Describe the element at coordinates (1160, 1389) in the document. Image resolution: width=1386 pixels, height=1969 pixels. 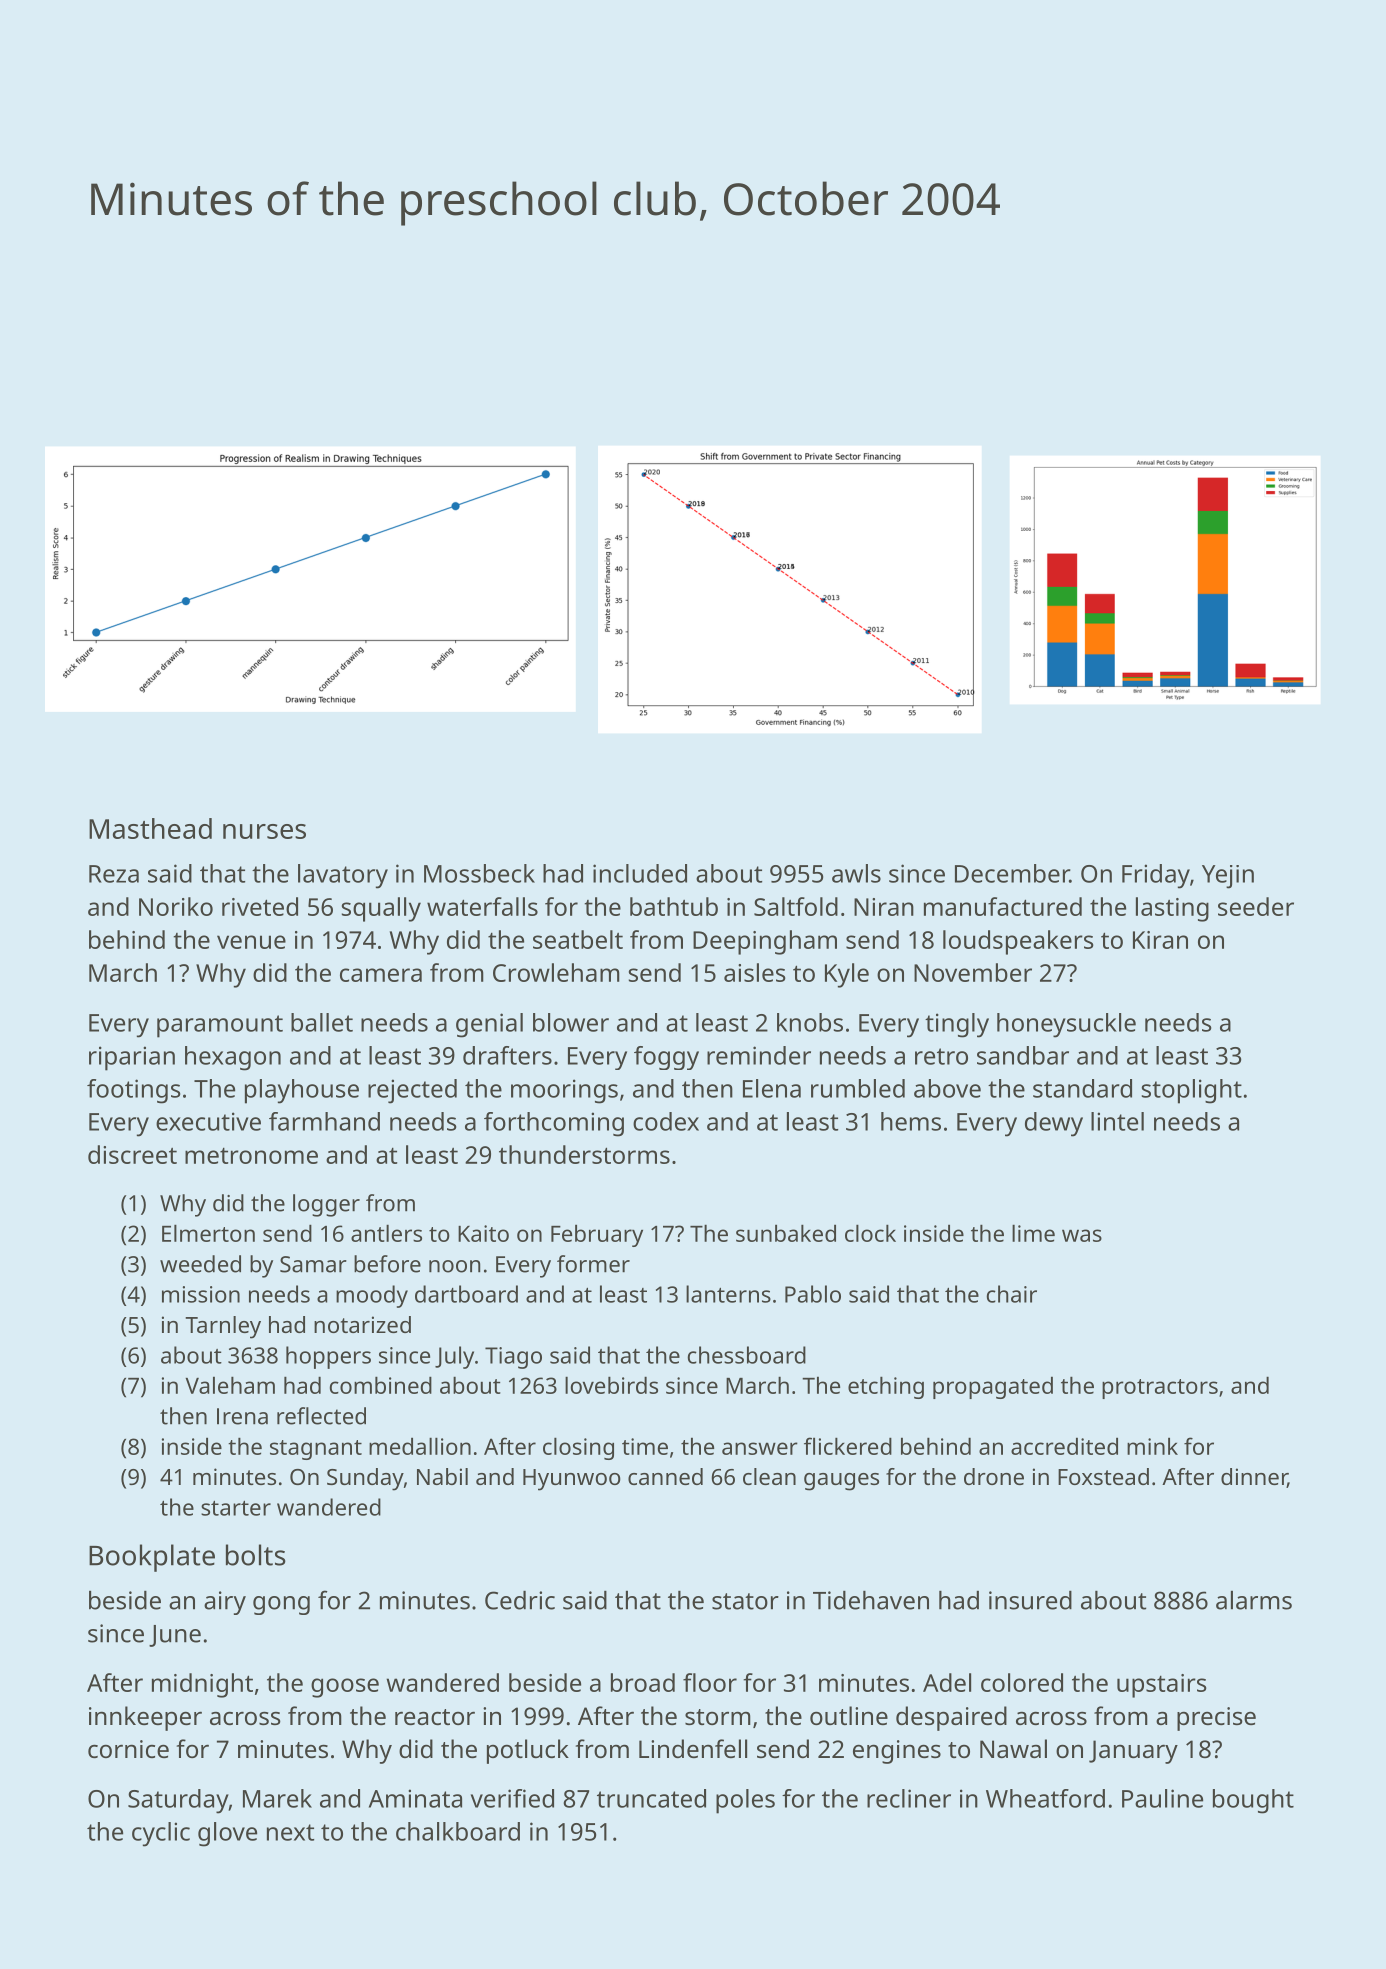
I see `protractors` at that location.
